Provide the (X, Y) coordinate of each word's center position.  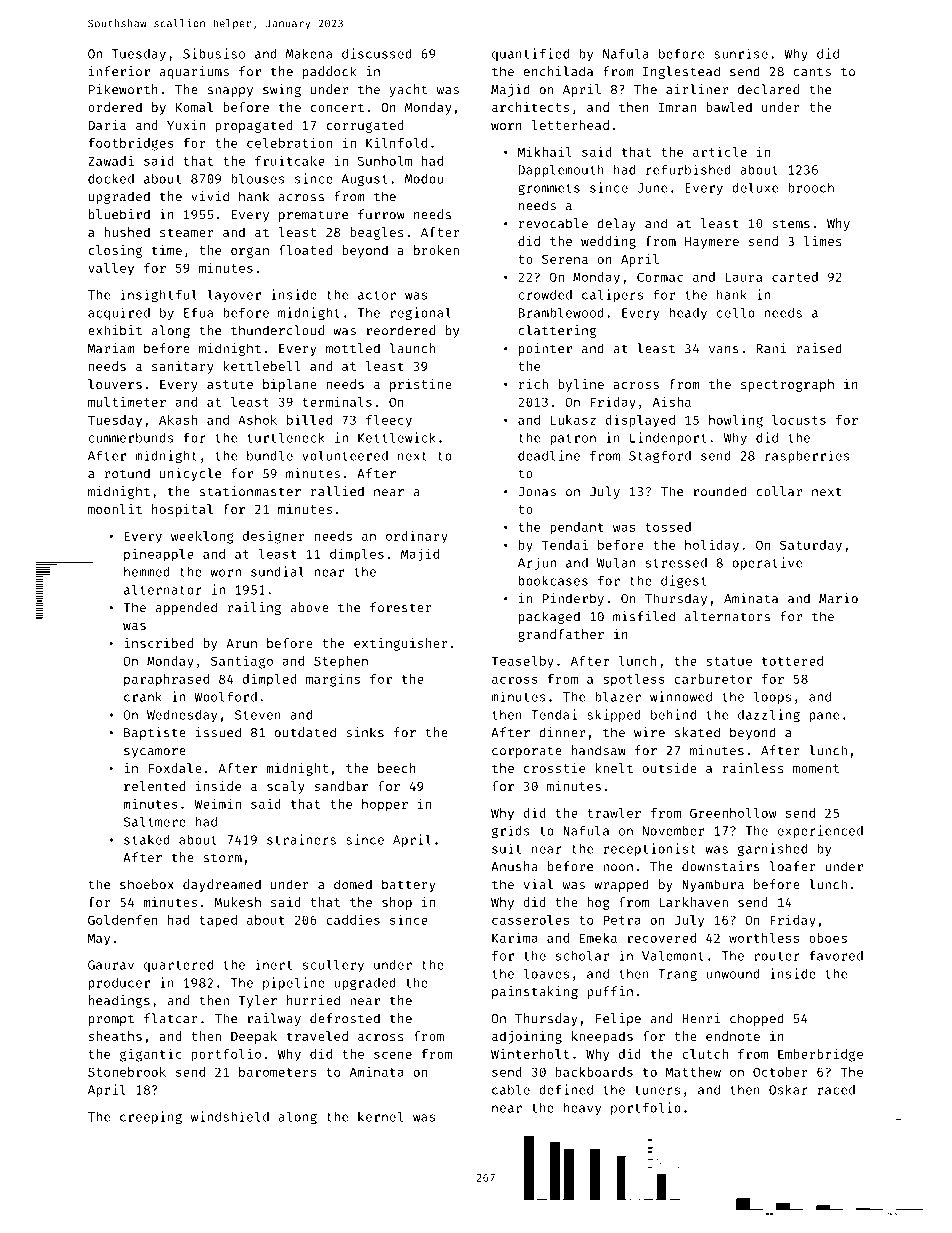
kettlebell (261, 366)
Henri (701, 1018)
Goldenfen (123, 920)
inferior (119, 71)
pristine (421, 385)
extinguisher (401, 644)
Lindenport (668, 438)
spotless (634, 680)
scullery (333, 965)
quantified (530, 54)
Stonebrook (127, 1072)
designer (274, 537)
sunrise (741, 53)
